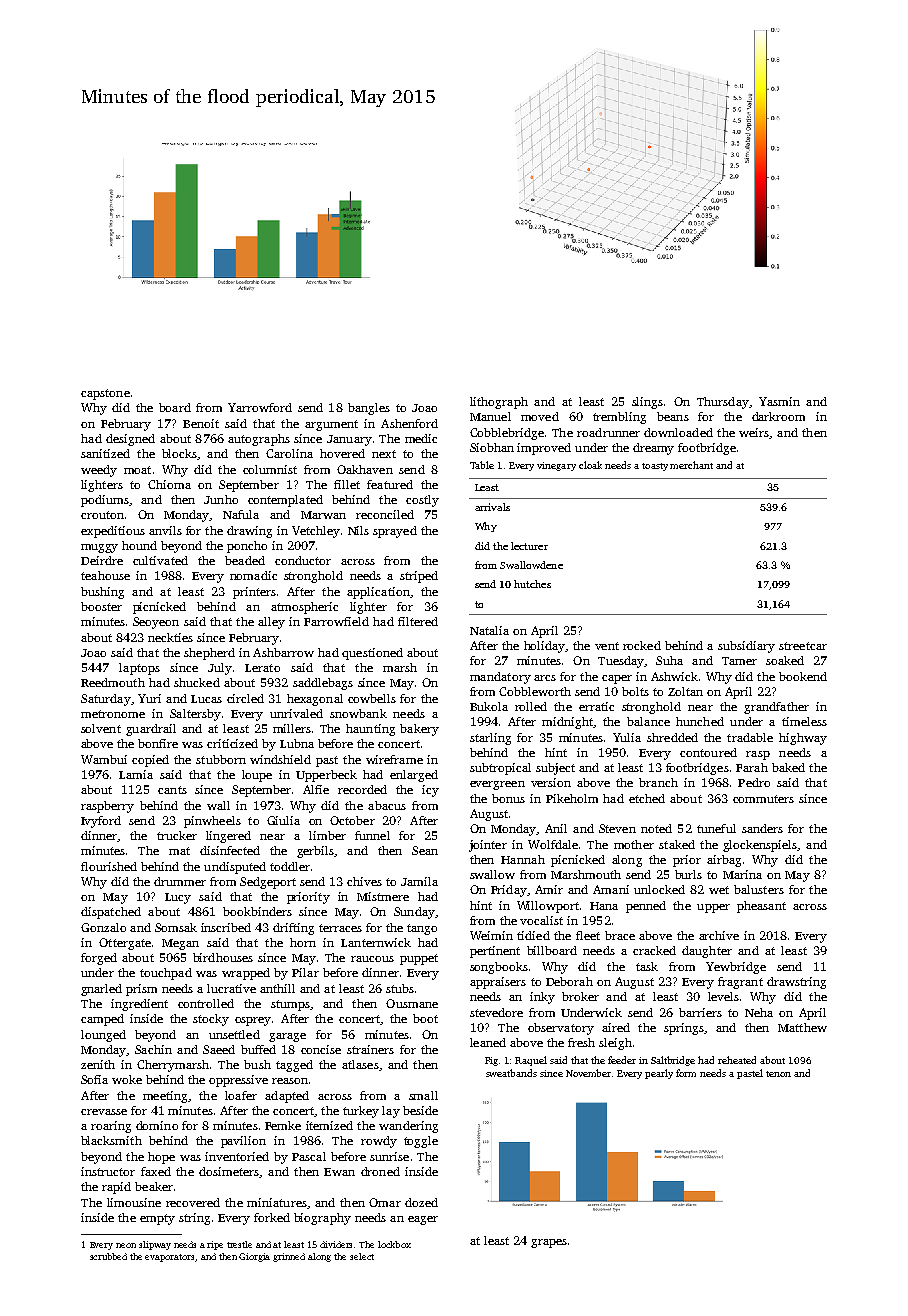  I want to click on bonus, so click(508, 798).
